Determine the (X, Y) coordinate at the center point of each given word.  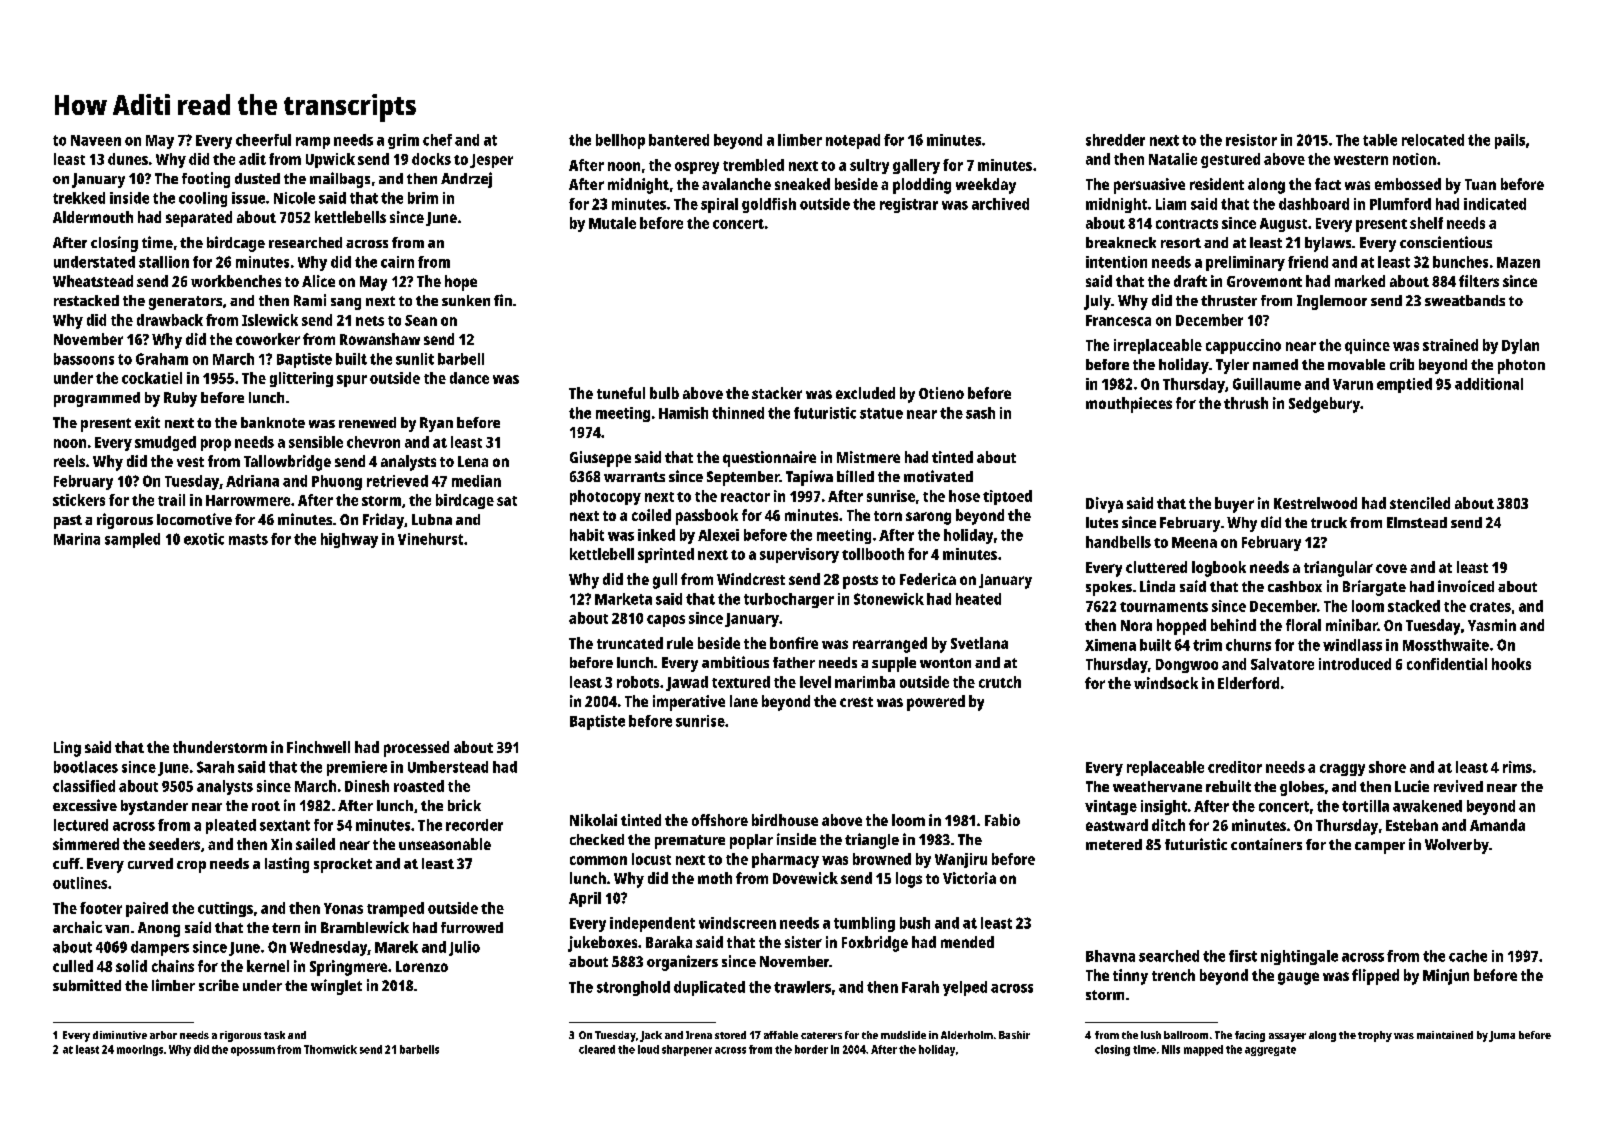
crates (1490, 607)
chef (437, 140)
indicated (1495, 204)
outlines (80, 883)
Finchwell (318, 747)
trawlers (802, 987)
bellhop (620, 141)
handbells (1118, 542)
